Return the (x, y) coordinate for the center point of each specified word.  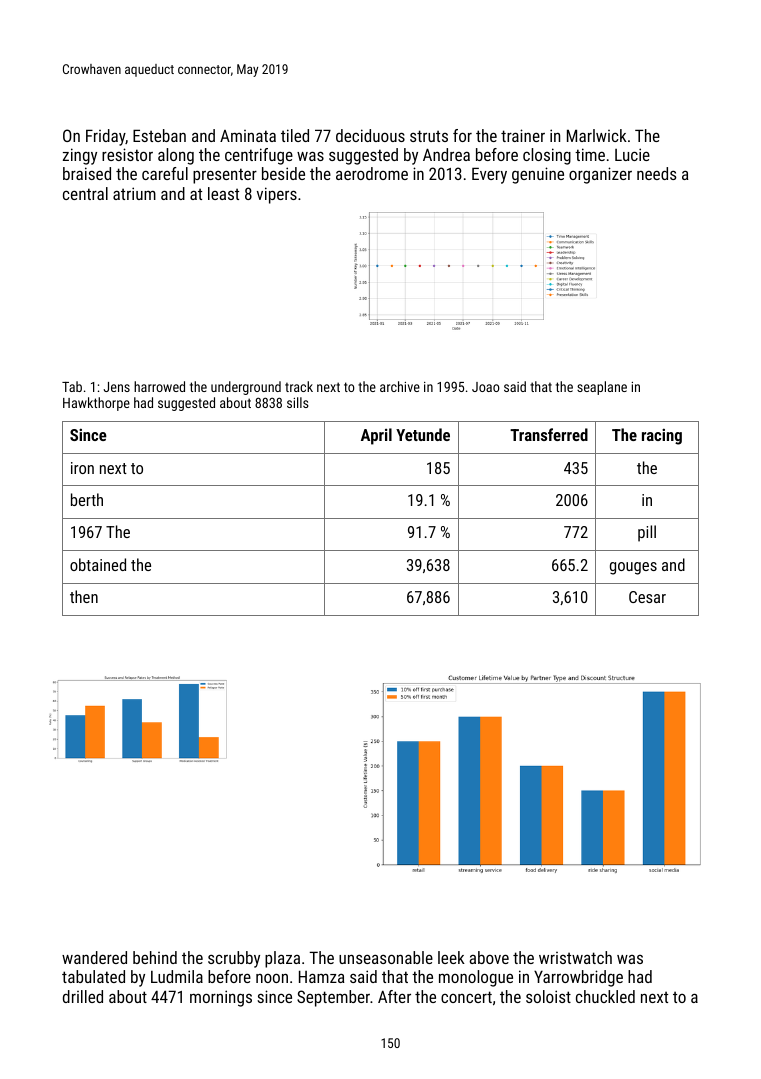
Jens (116, 387)
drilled (83, 996)
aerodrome (372, 173)
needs (657, 173)
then (84, 596)
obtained (98, 564)
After (394, 996)
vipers (277, 195)
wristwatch (575, 957)
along (176, 156)
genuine (538, 175)
